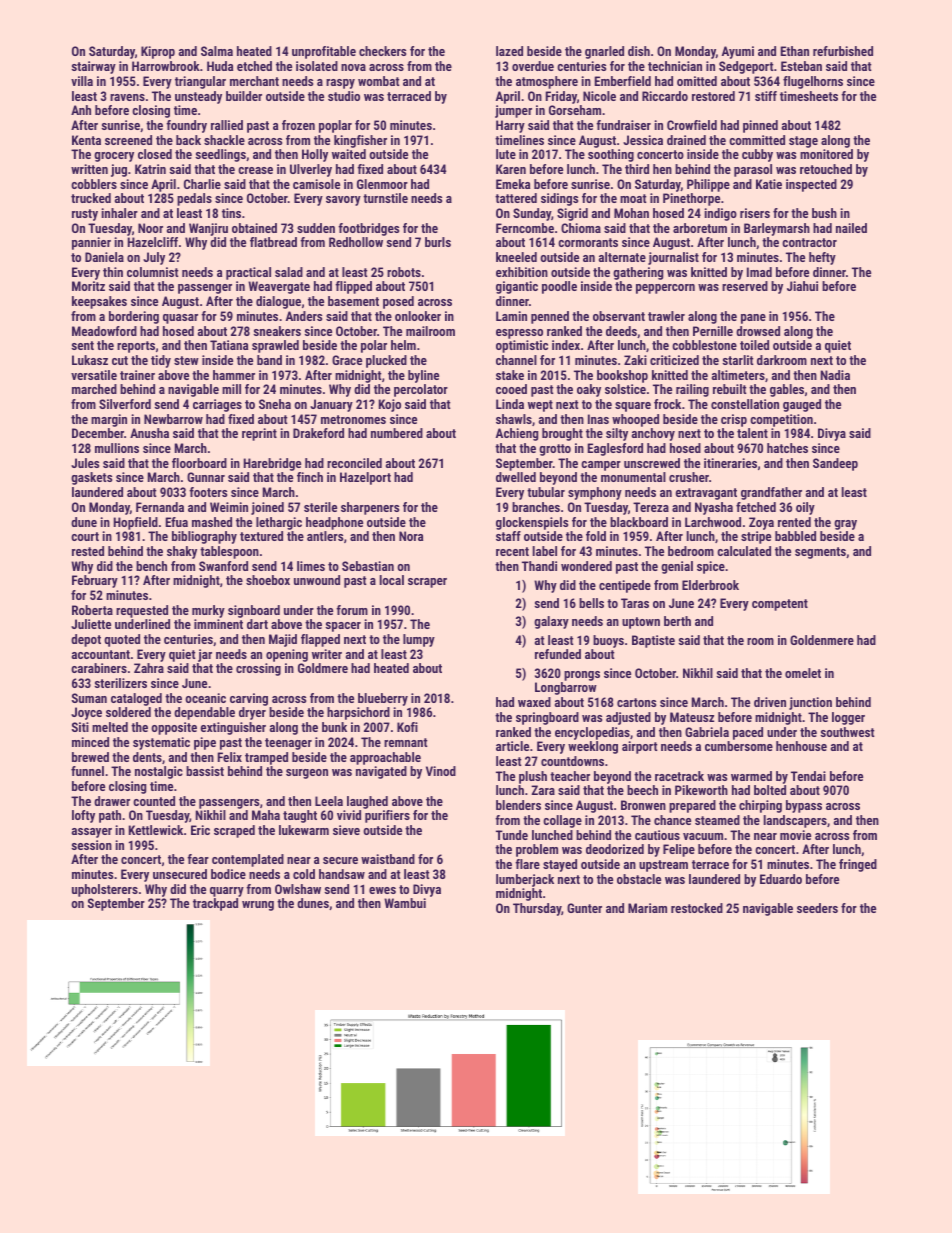  What do you see at coordinates (180, 319) in the image?
I see `quasar` at bounding box center [180, 319].
